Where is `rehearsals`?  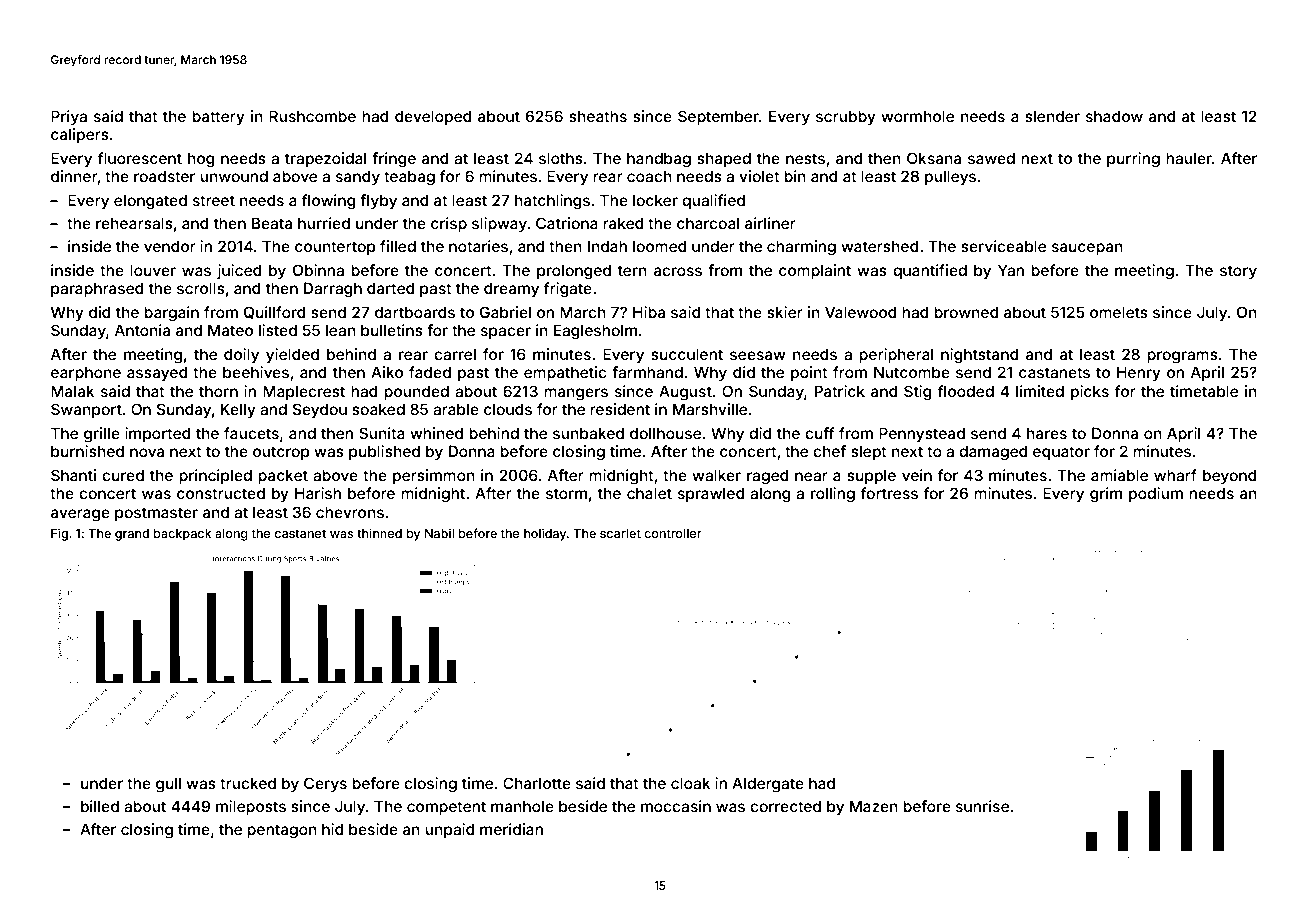 rehearsals is located at coordinates (134, 223).
